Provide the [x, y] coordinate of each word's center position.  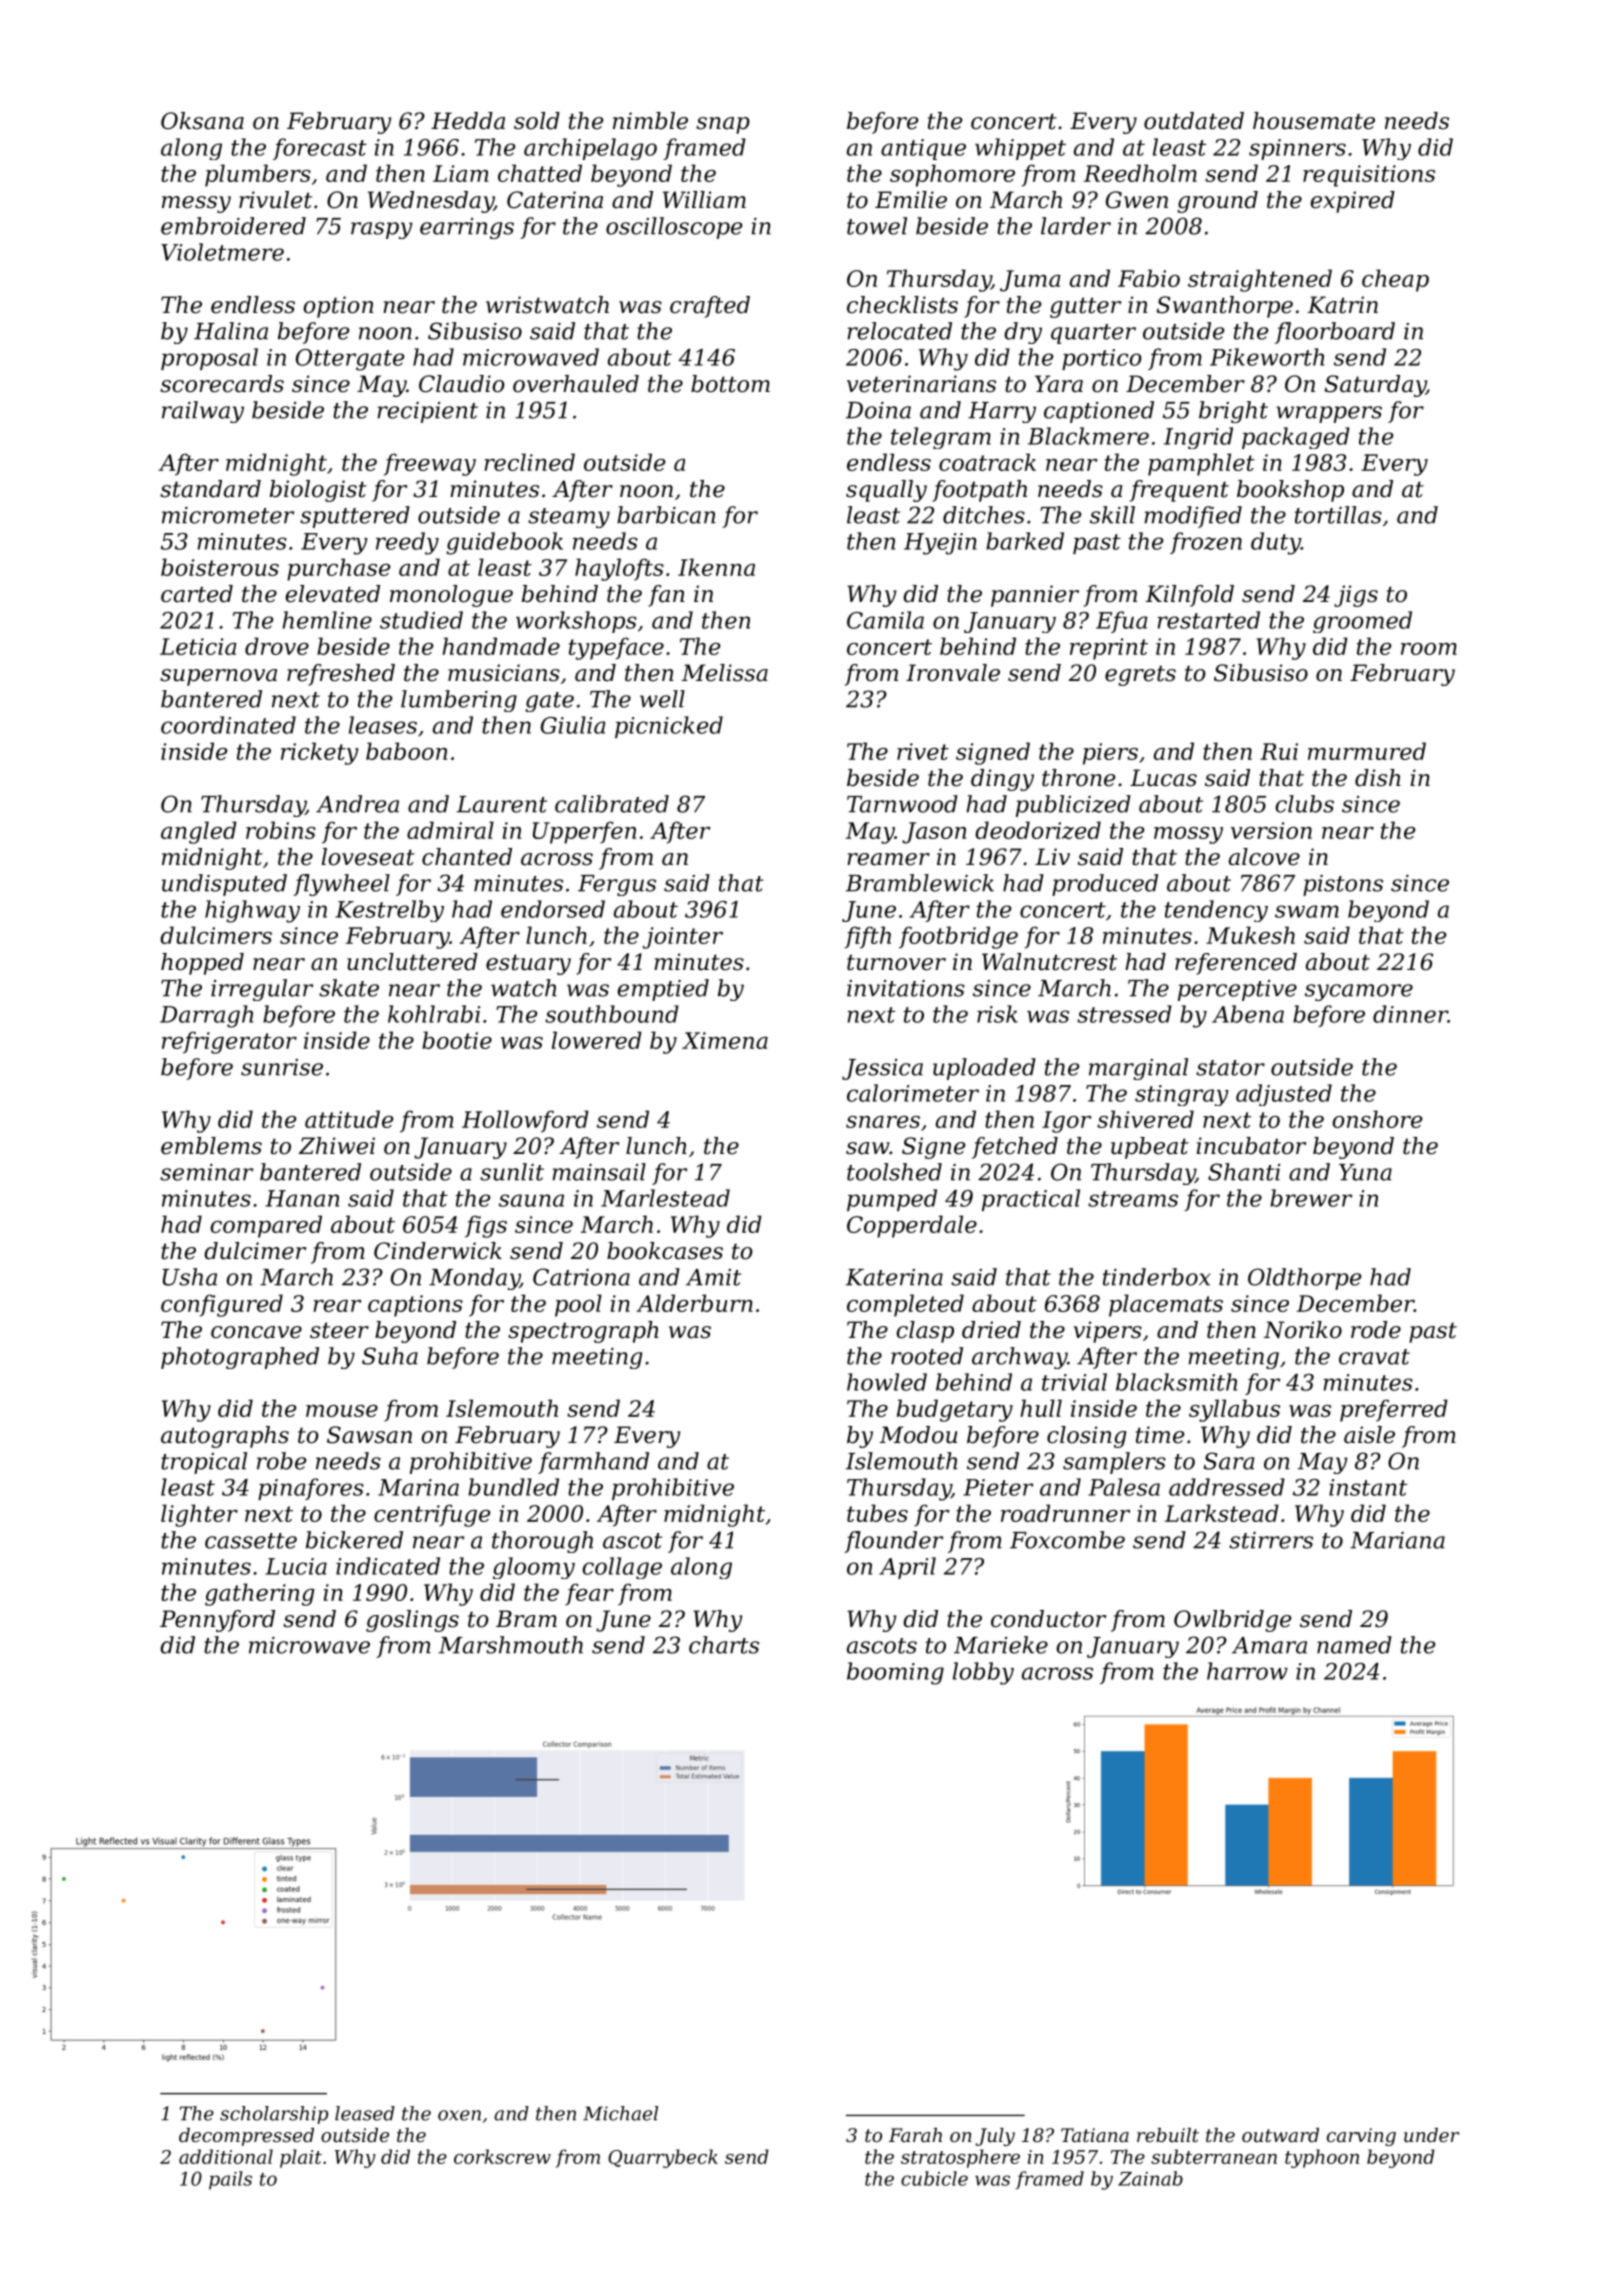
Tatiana [1095, 2135]
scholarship [274, 2115]
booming [895, 1673]
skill [1112, 515]
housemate [1314, 121]
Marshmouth [511, 1645]
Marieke [1001, 1645]
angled [199, 832]
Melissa [725, 673]
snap [723, 125]
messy [196, 204]
